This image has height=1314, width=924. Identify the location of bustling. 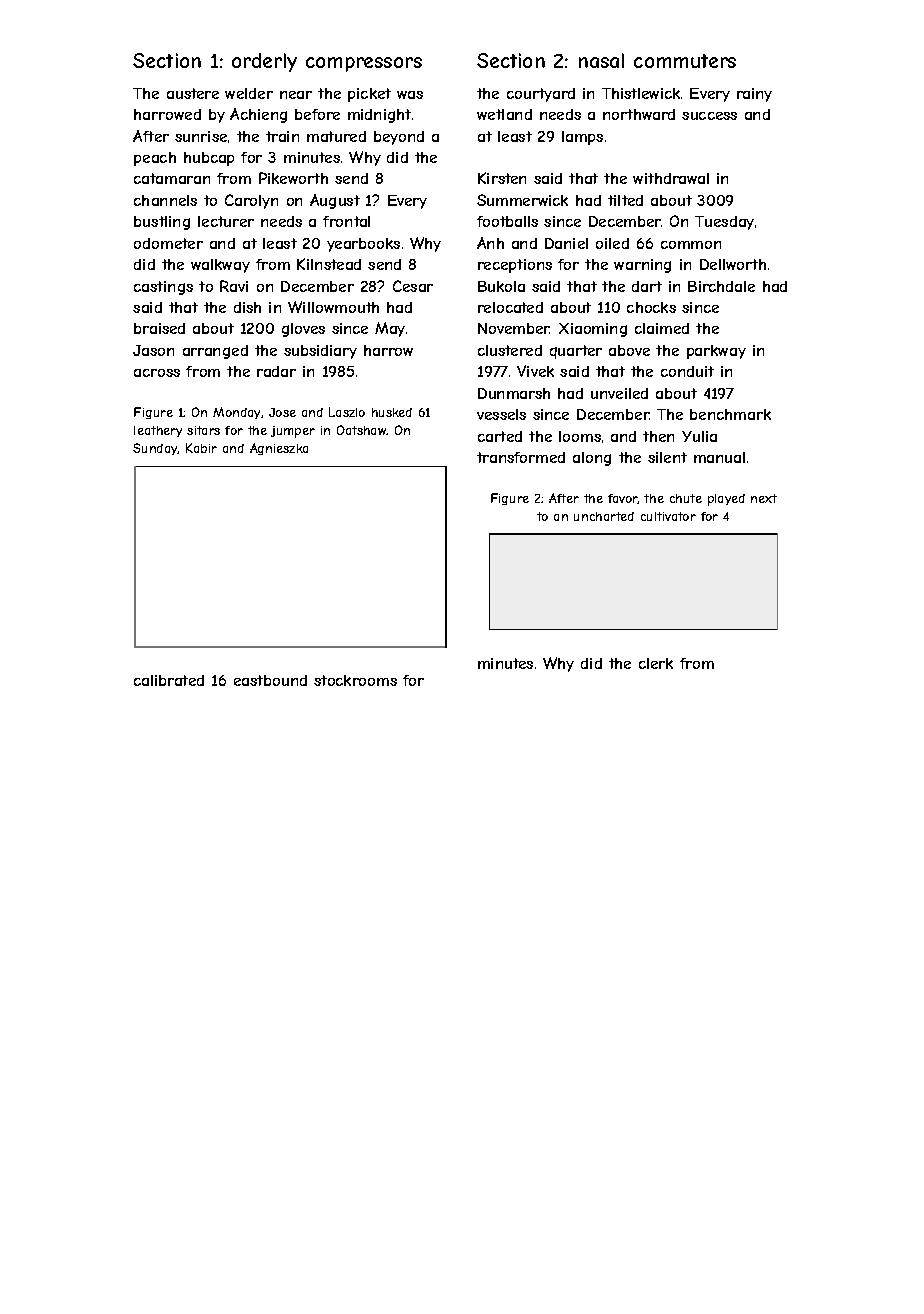
(162, 223).
